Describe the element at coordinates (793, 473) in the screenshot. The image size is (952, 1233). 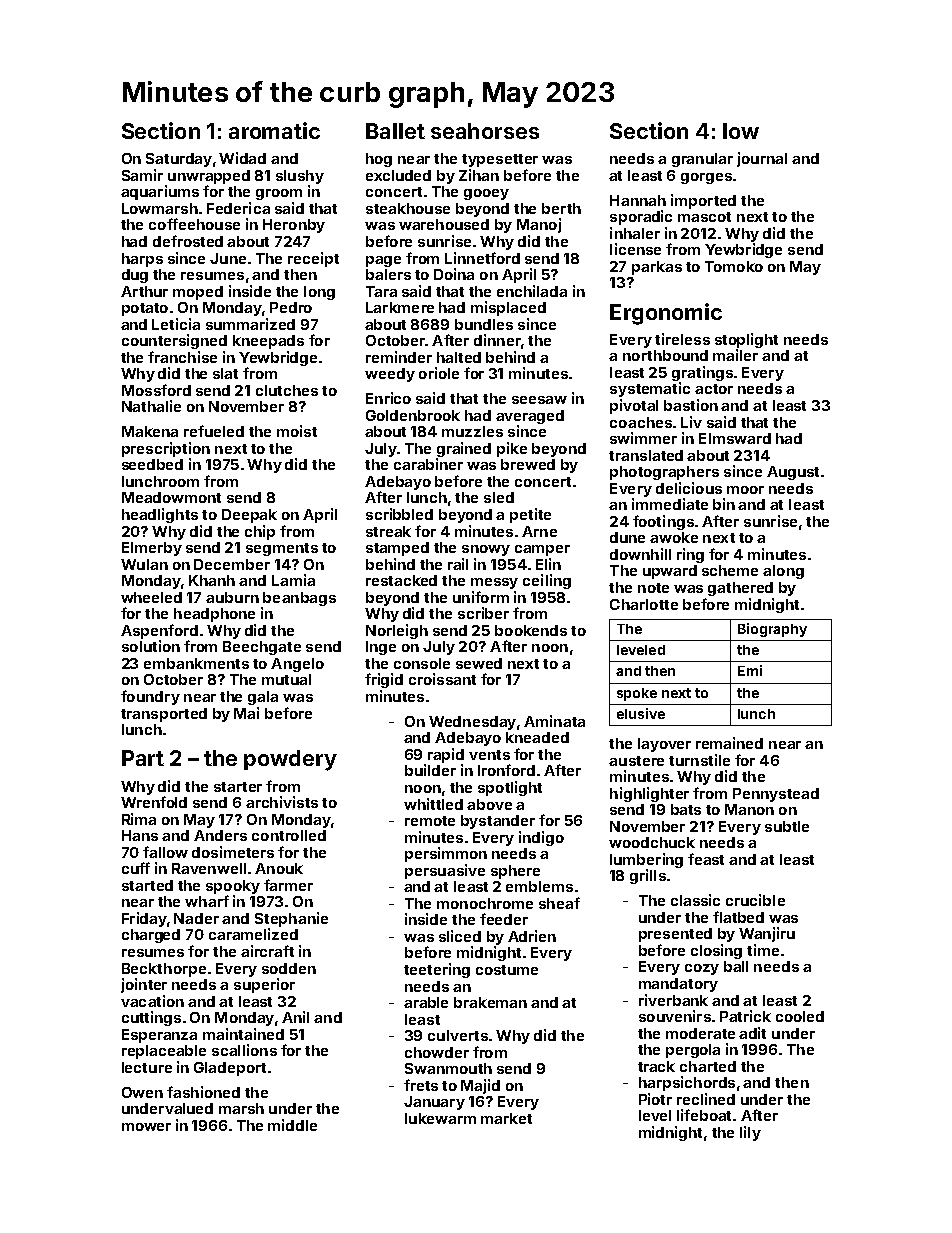
I see `August` at that location.
